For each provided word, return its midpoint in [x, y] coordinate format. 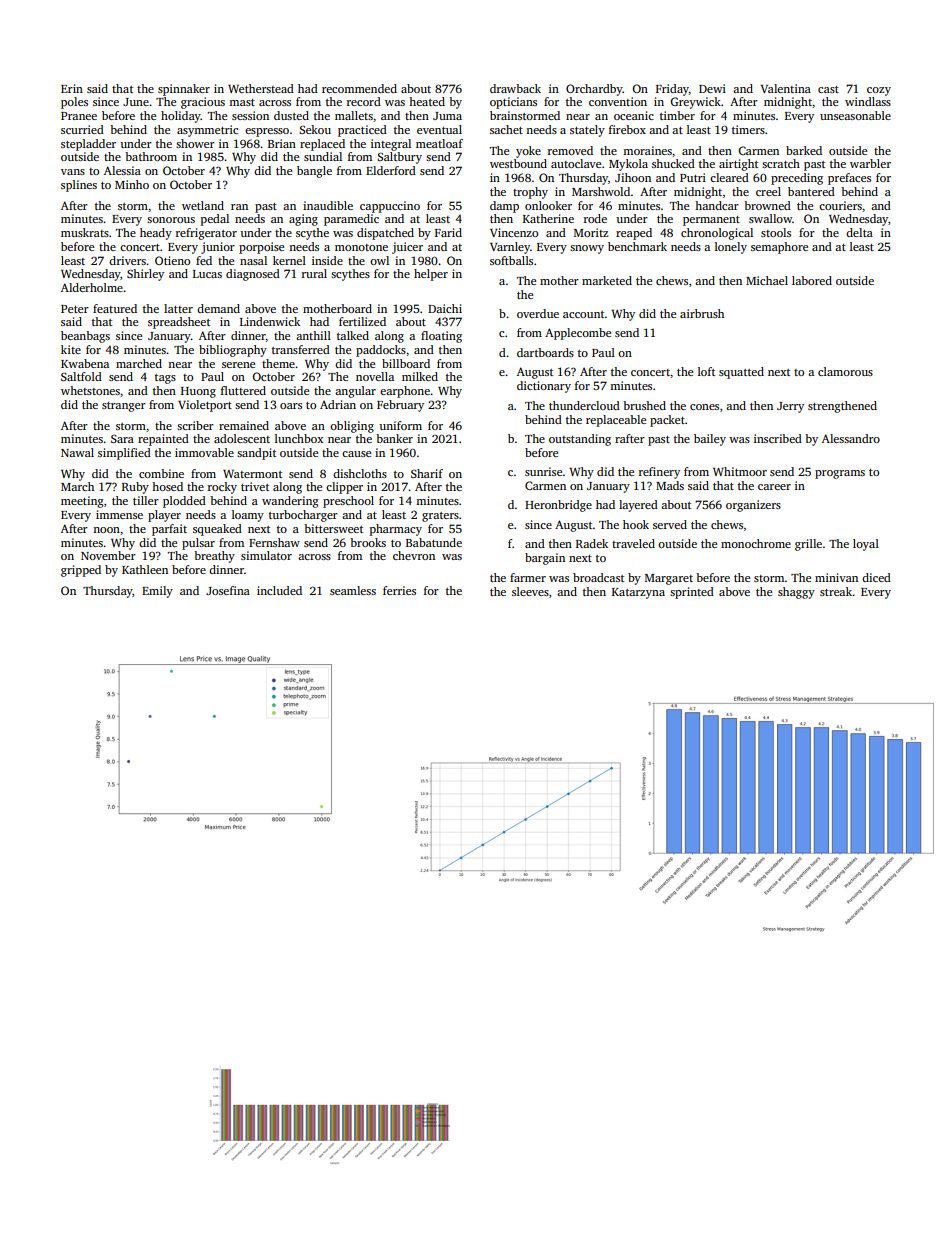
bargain [545, 559]
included [279, 590]
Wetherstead [261, 88]
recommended [359, 88]
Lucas [207, 274]
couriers [840, 205]
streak [836, 591]
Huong [198, 392]
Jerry [790, 407]
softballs [511, 260]
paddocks [381, 351]
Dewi [712, 88]
